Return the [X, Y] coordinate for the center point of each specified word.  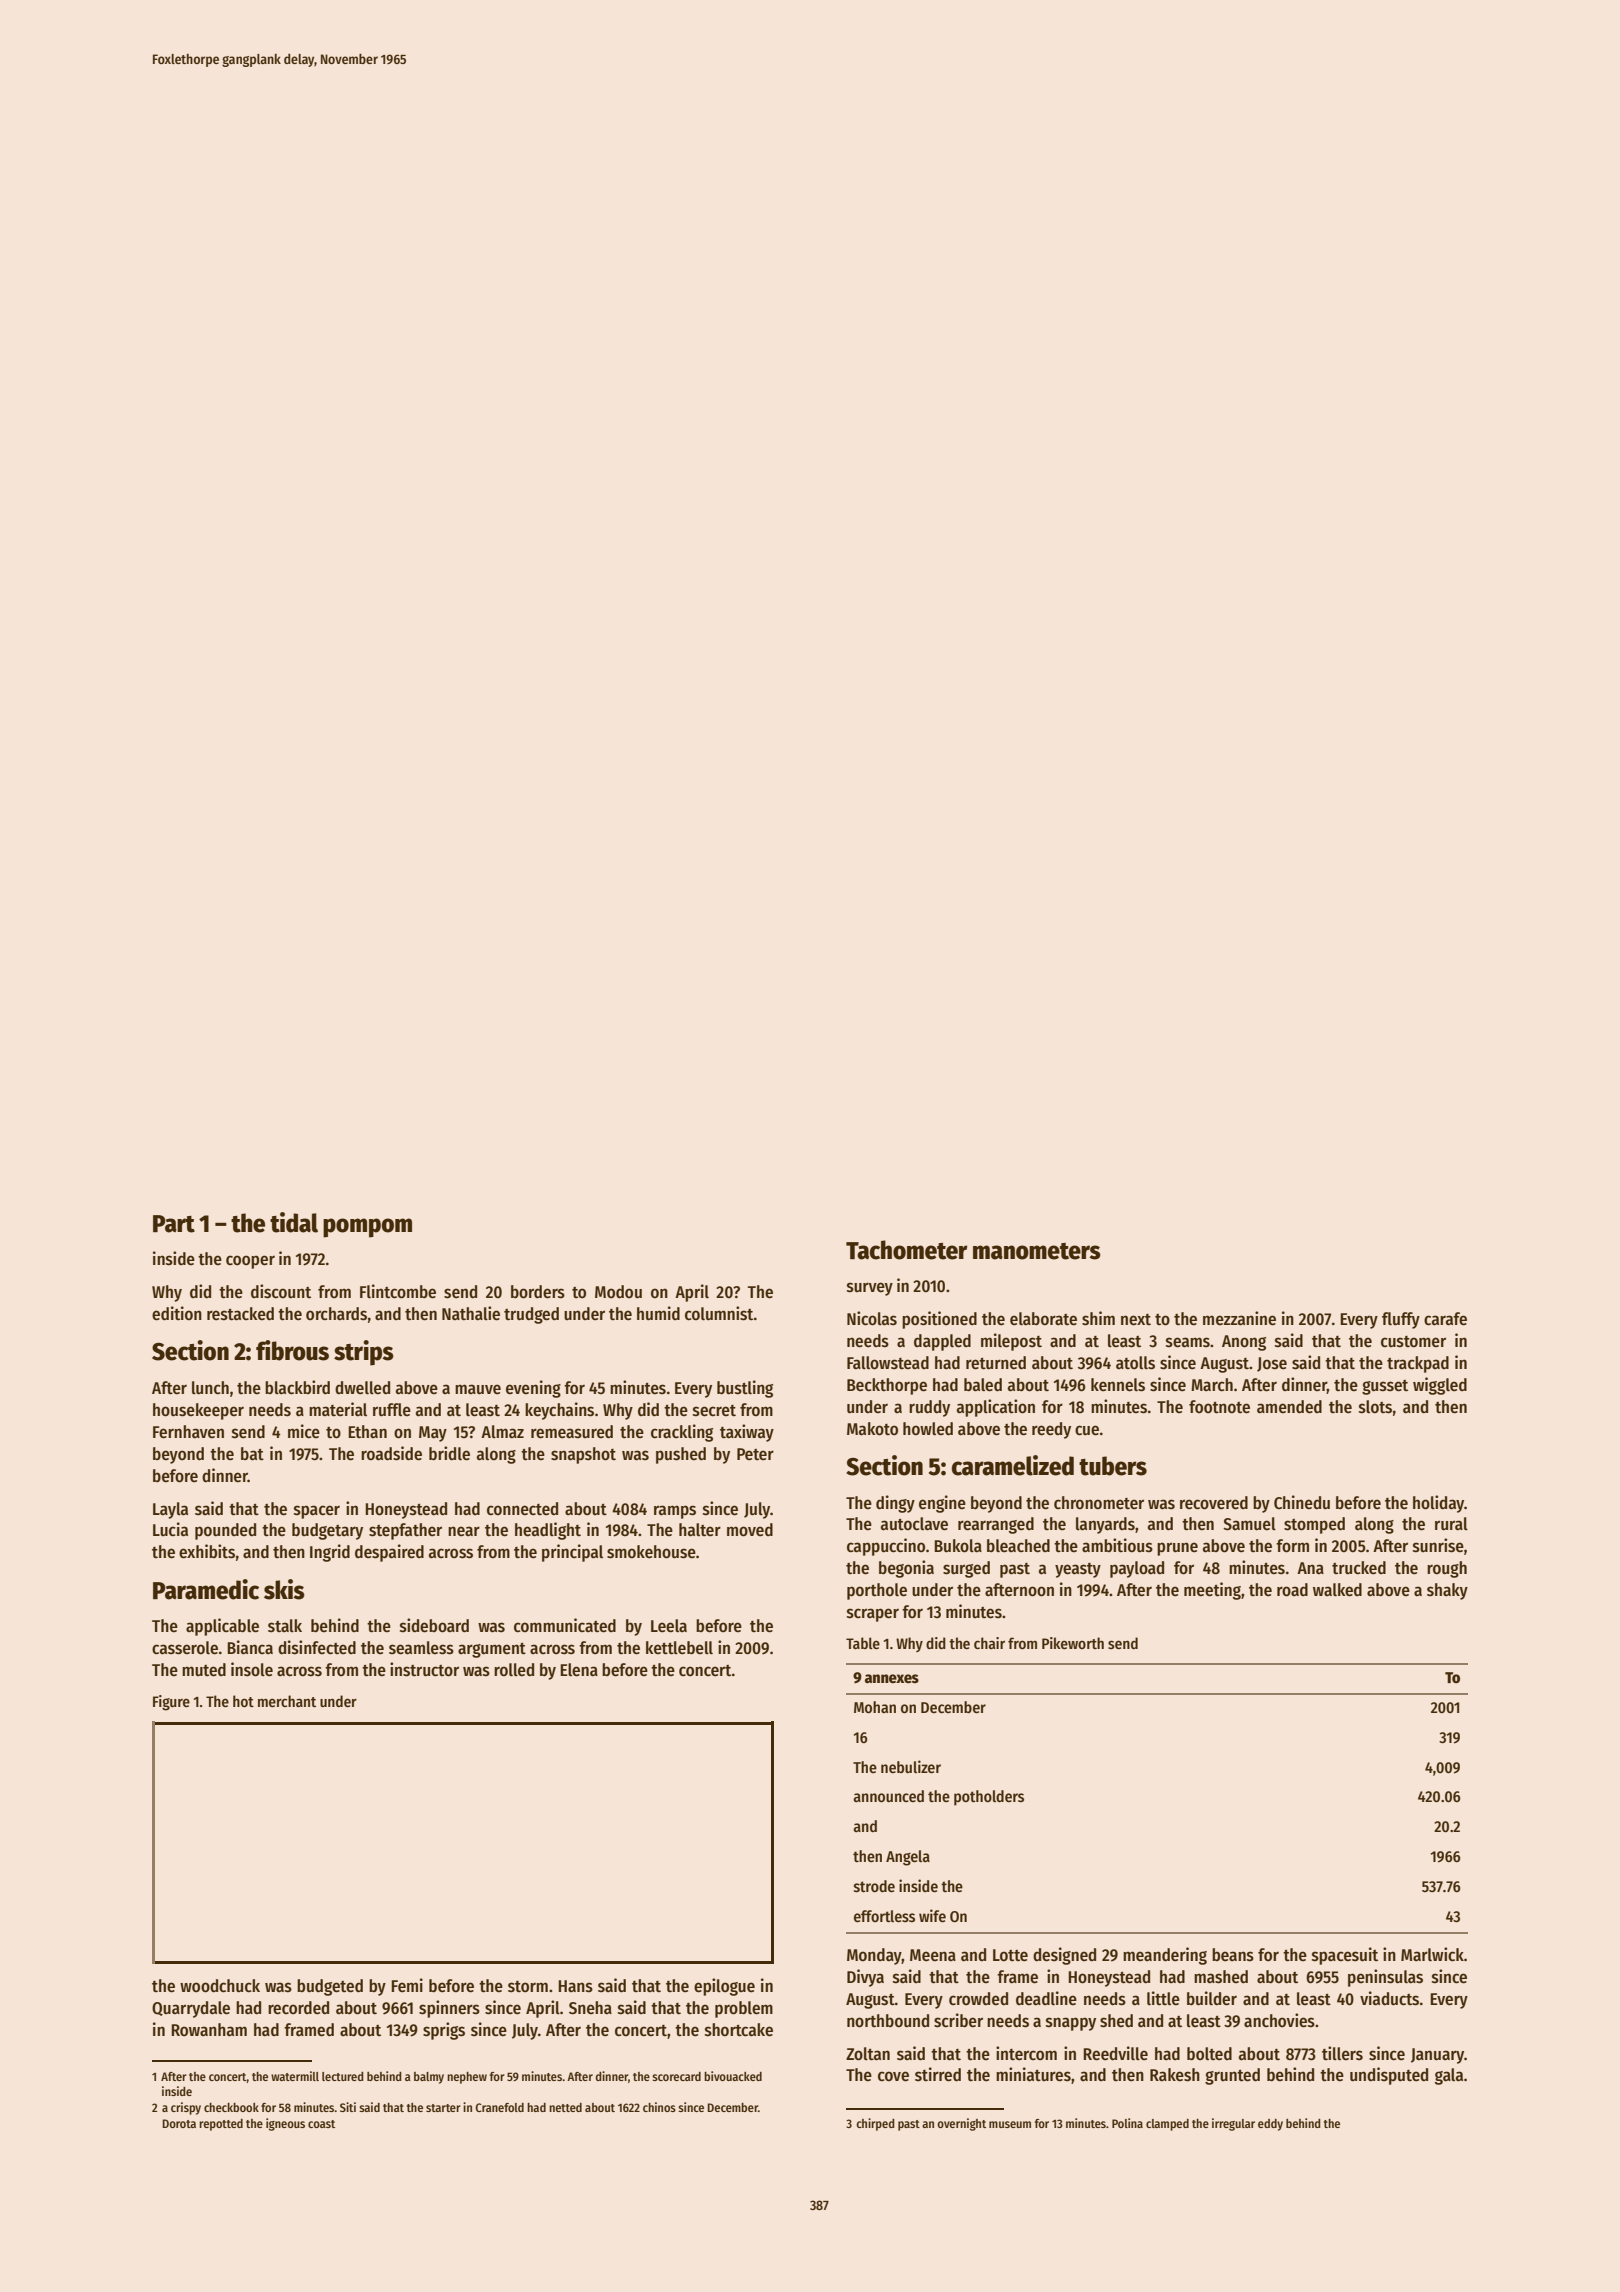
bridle [449, 1453]
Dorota [179, 2123]
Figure [171, 1703]
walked [1337, 1590]
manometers [1037, 1251]
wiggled [1440, 1386]
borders [538, 1292]
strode [874, 1886]
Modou [618, 1292]
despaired [389, 1553]
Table [863, 1643]
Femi [407, 1985]
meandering [1165, 1956]
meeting [1212, 1591]
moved [750, 1530]
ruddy [929, 1408]
